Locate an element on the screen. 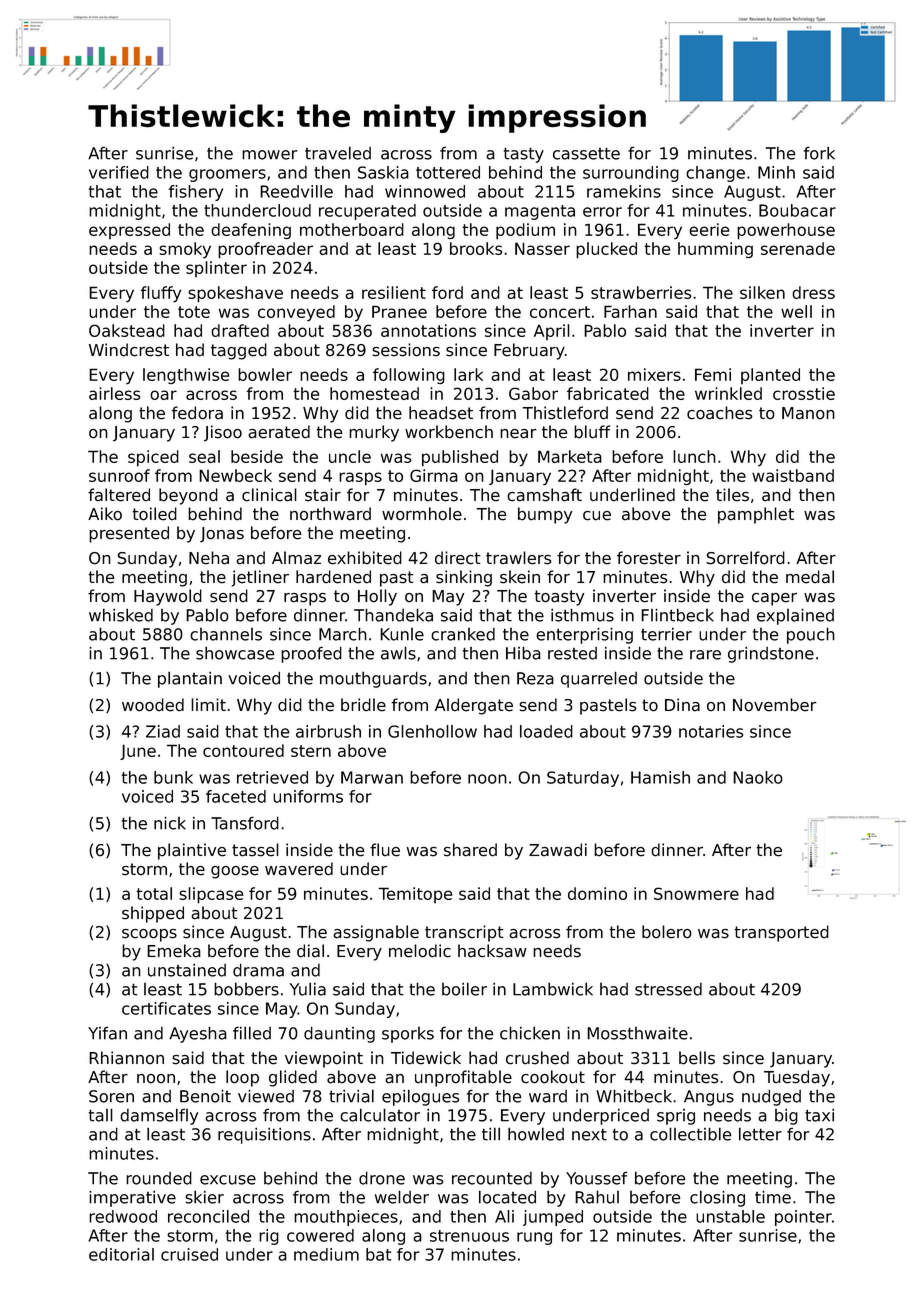 This screenshot has width=924, height=1308. nick is located at coordinates (170, 823).
